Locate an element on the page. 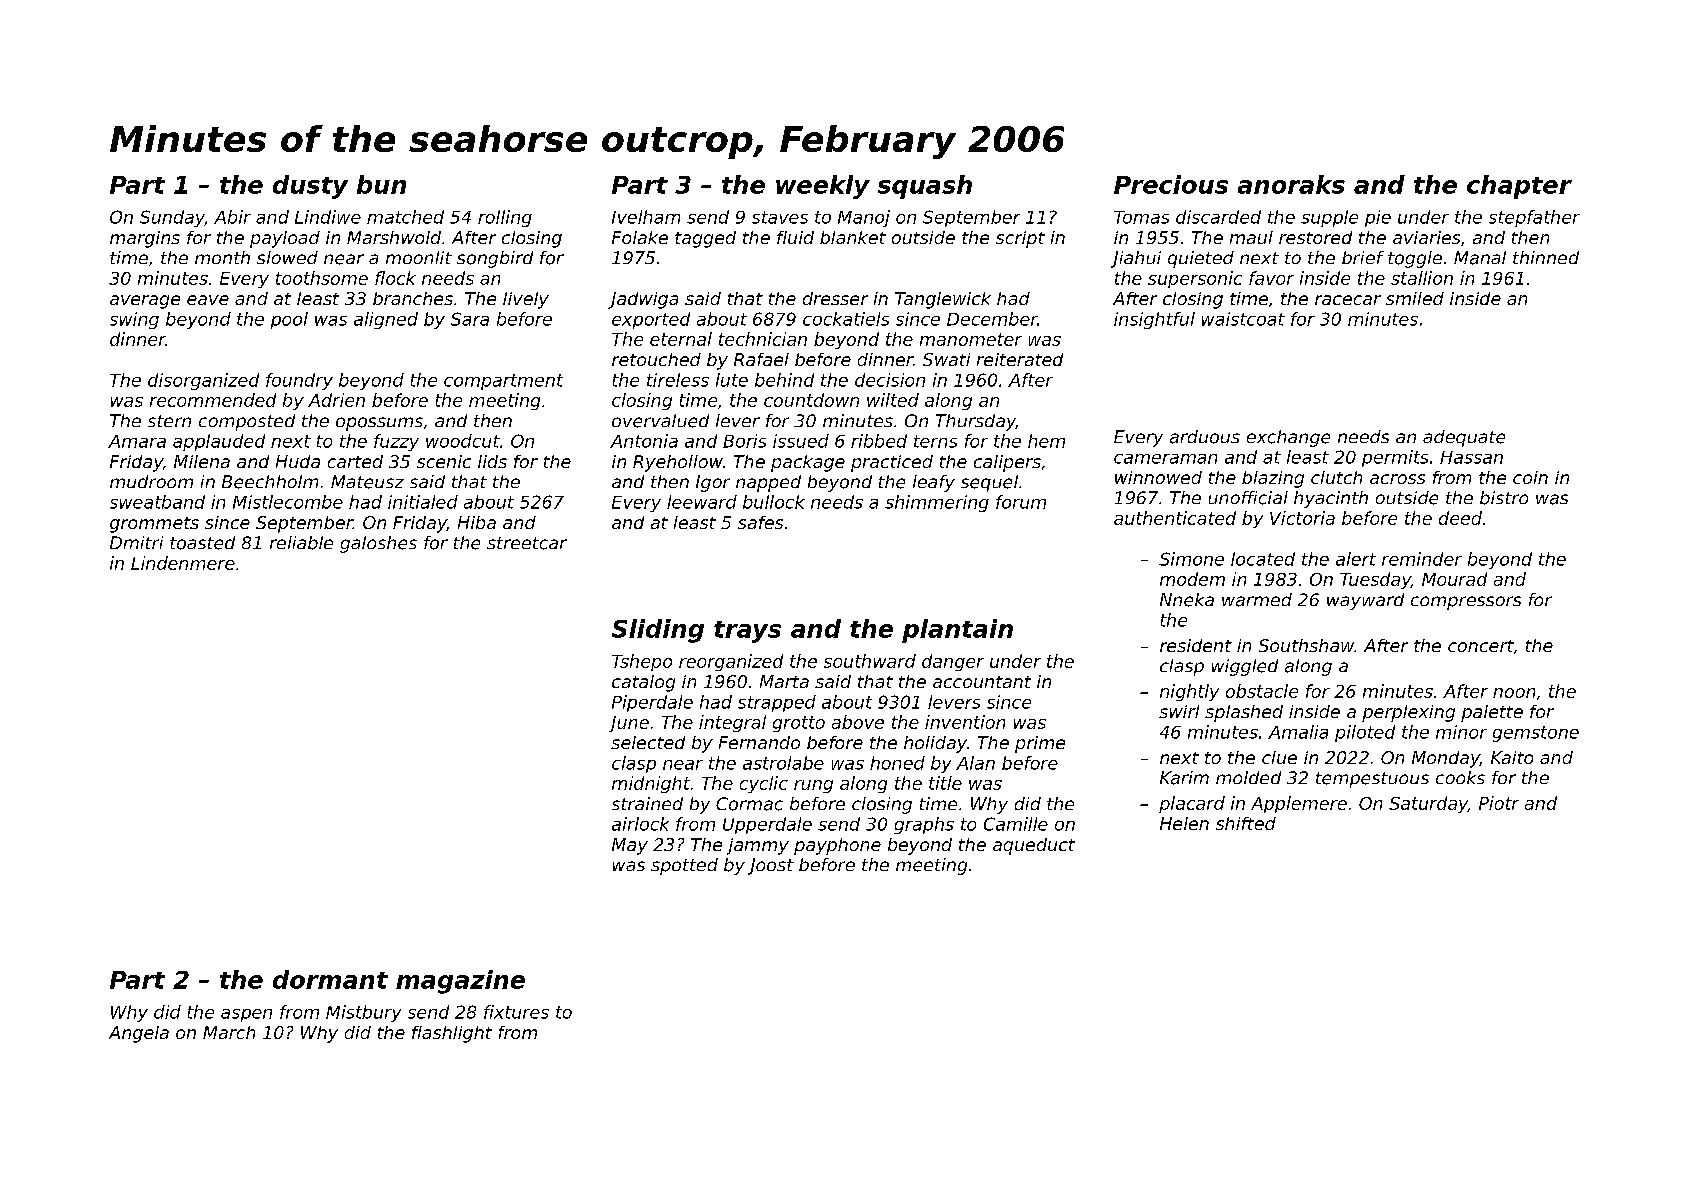 The height and width of the page is (1194, 1689). smiled is located at coordinates (1415, 298).
